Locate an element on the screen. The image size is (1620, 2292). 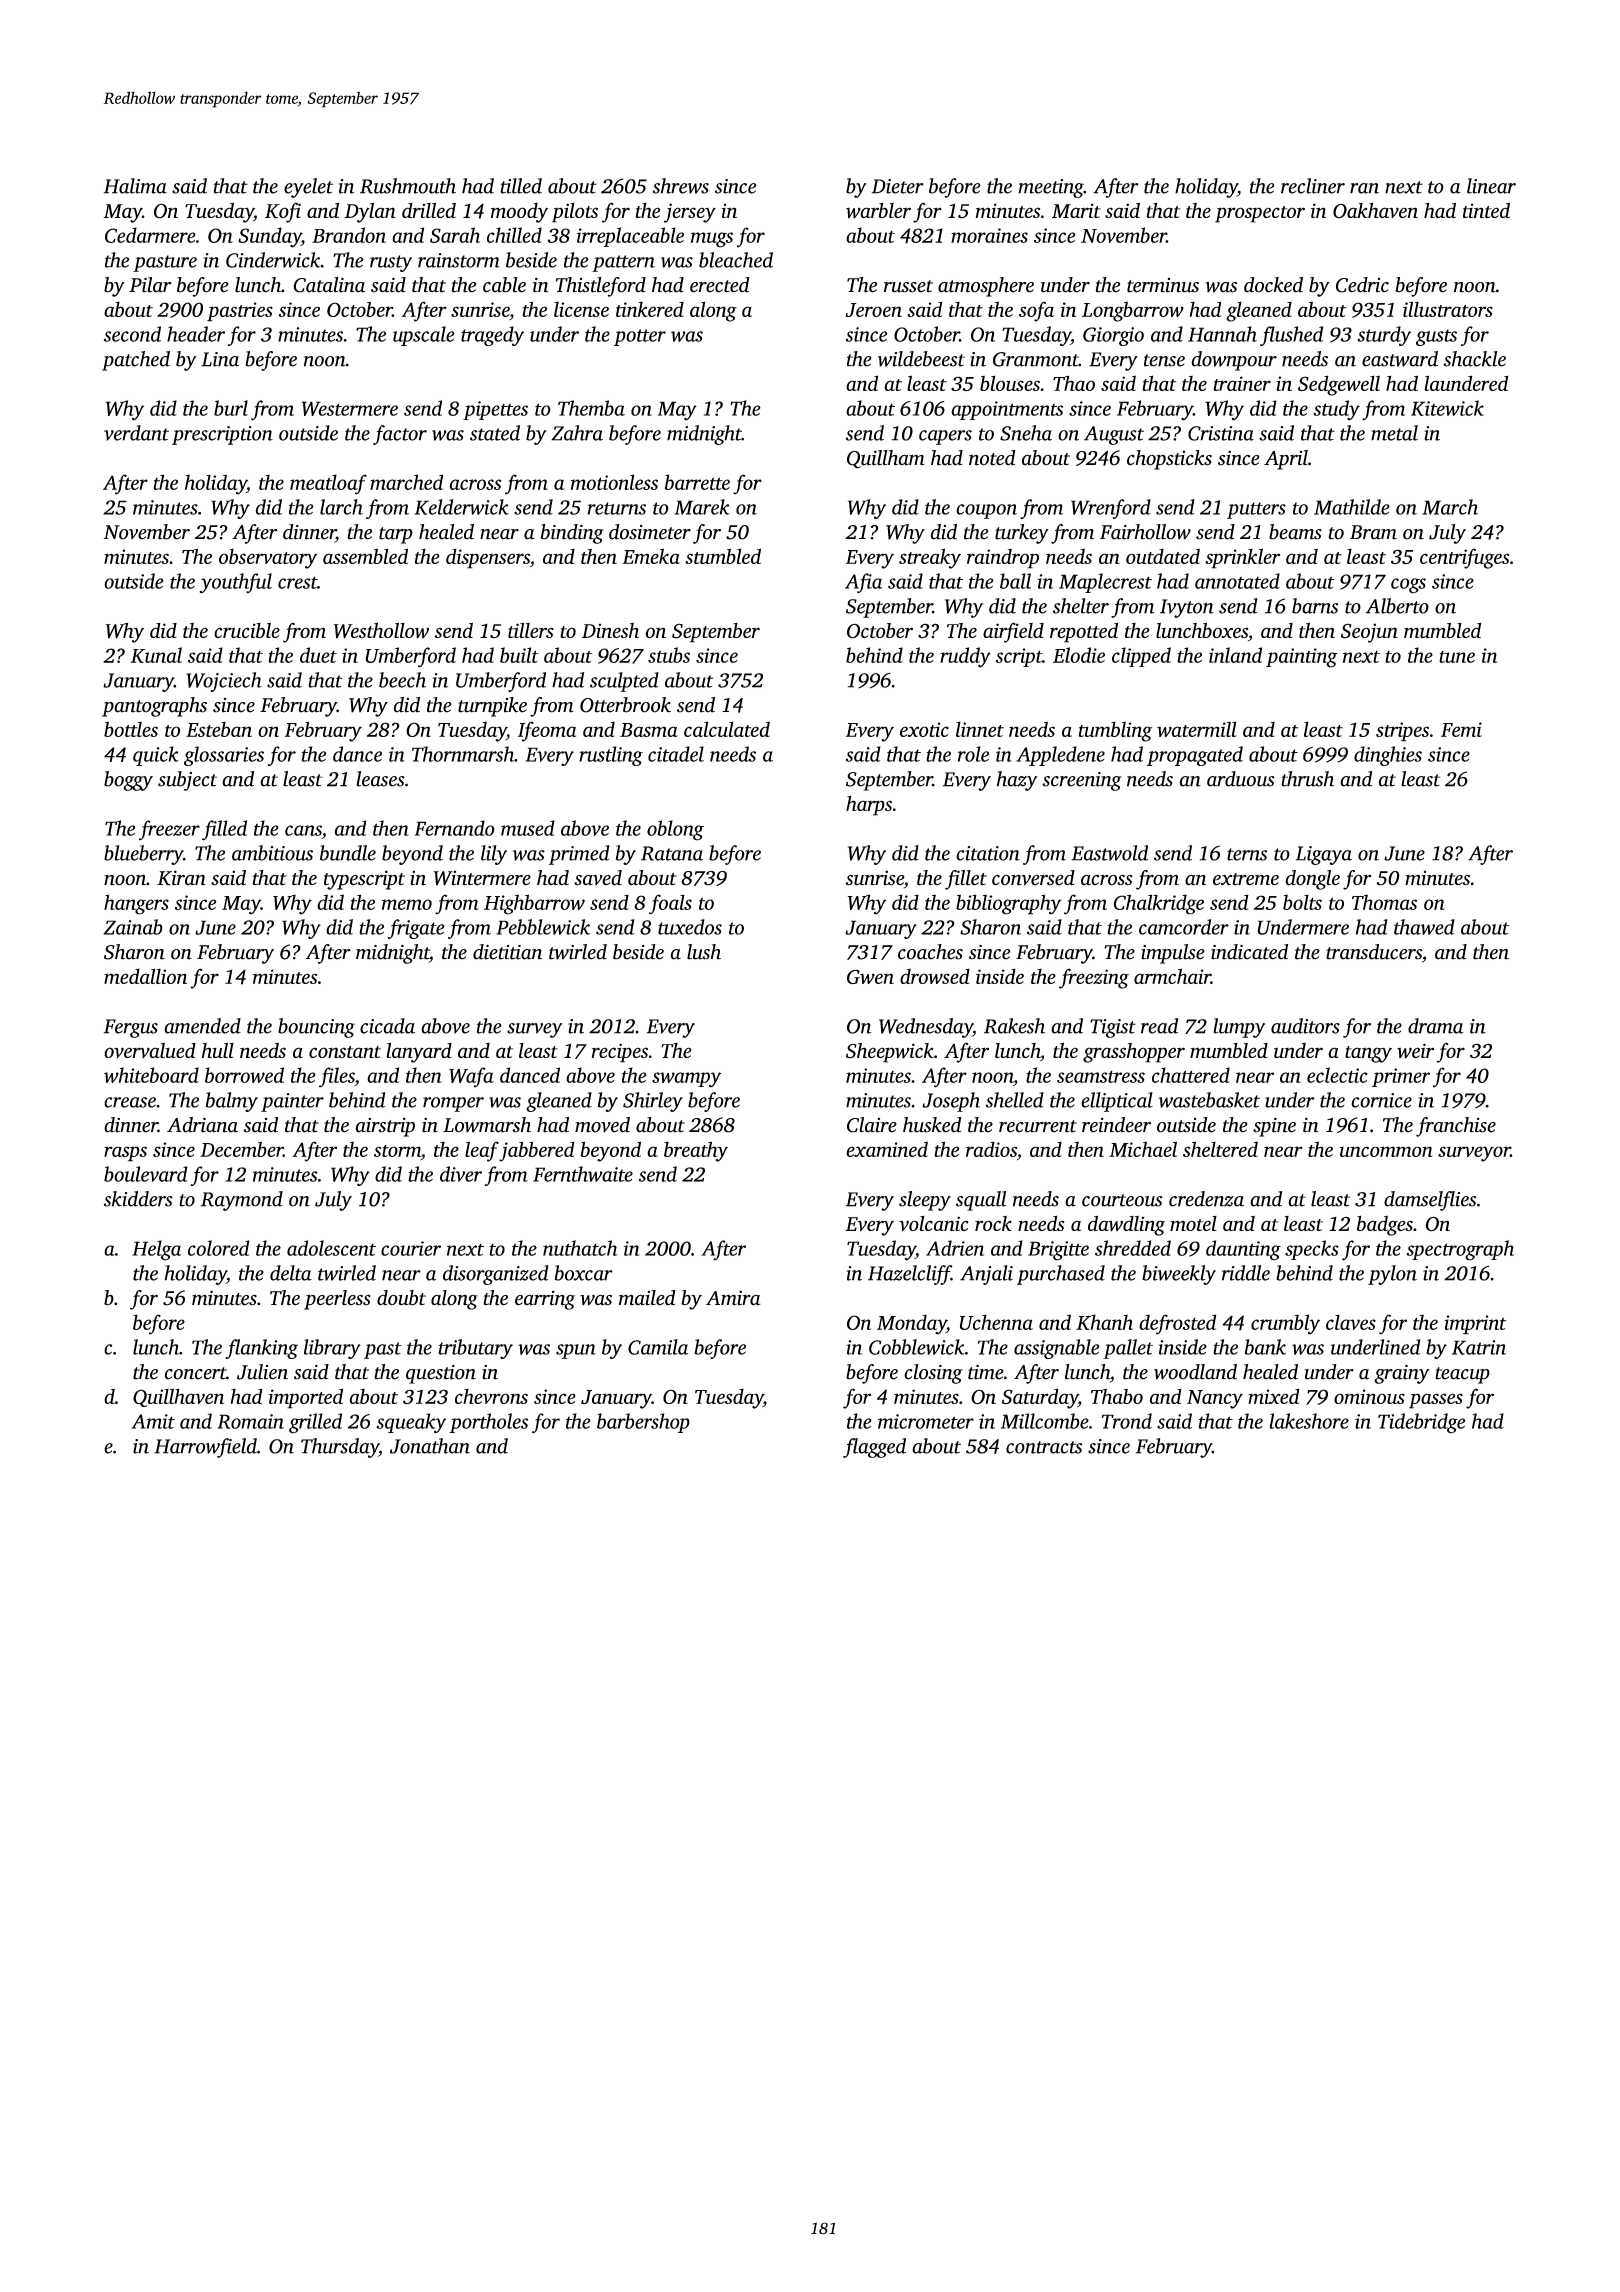
Westhollow is located at coordinates (381, 630).
